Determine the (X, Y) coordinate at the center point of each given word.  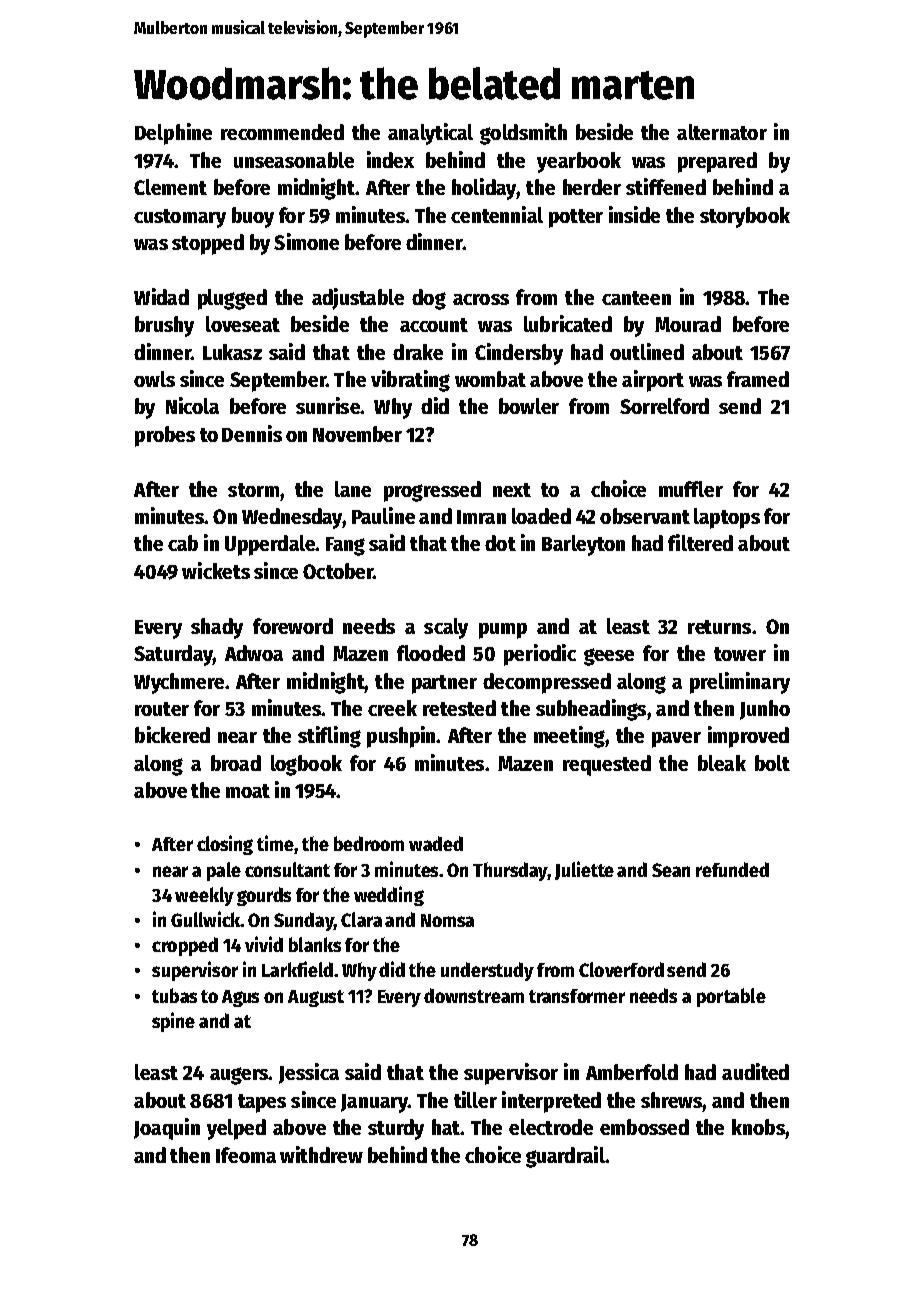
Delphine (173, 134)
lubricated (568, 323)
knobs (758, 1127)
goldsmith (523, 134)
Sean (671, 870)
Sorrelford (664, 406)
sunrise (328, 405)
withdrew (321, 1154)
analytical (430, 134)
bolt (772, 763)
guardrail (565, 1157)
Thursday (510, 871)
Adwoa (254, 653)
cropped (185, 946)
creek (392, 708)
